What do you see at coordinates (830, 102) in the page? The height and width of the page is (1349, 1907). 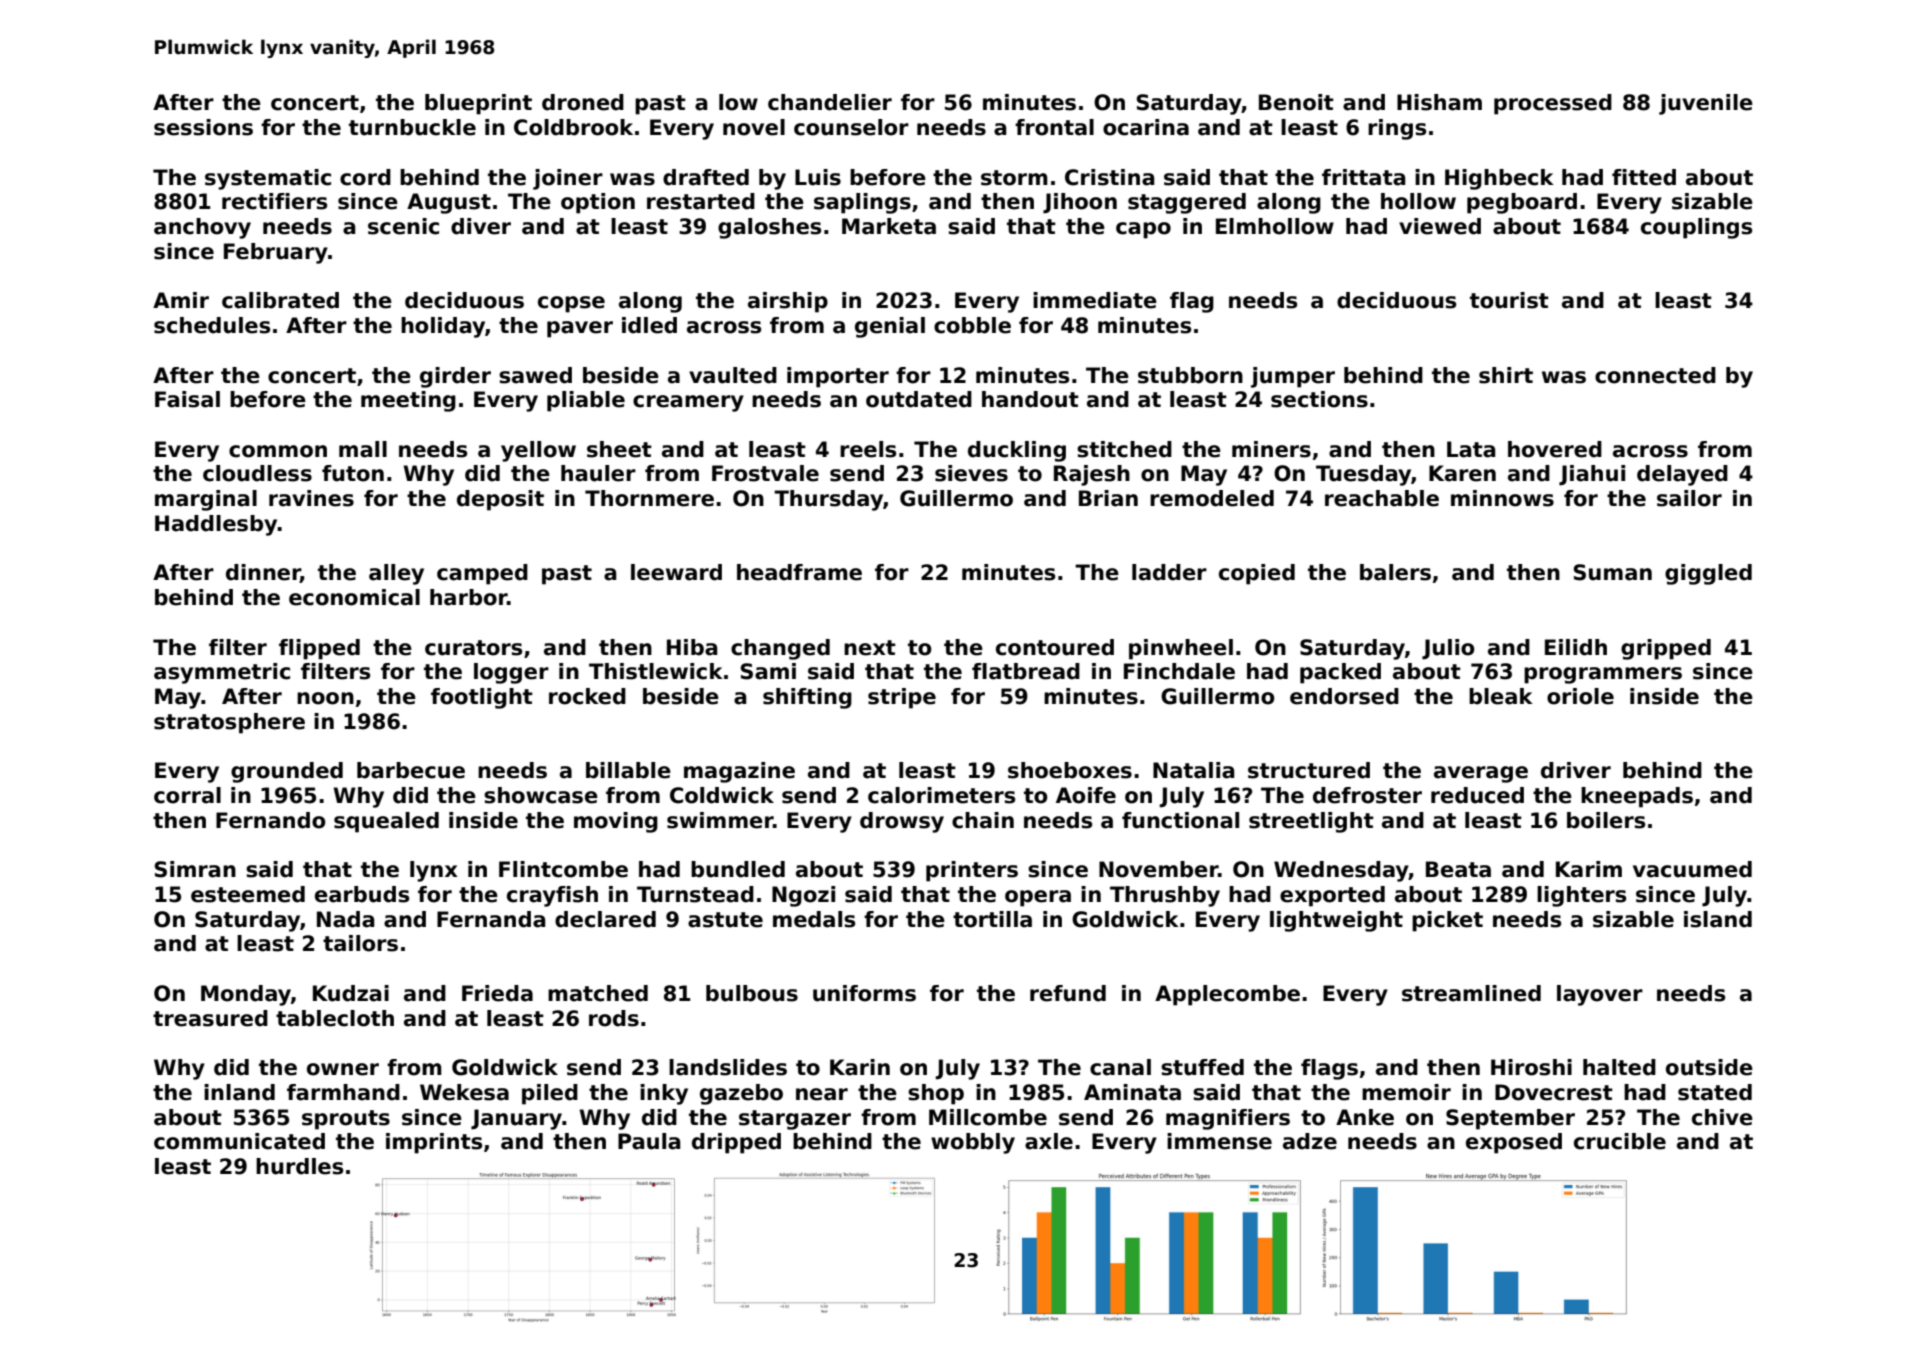 I see `chandelier` at bounding box center [830, 102].
